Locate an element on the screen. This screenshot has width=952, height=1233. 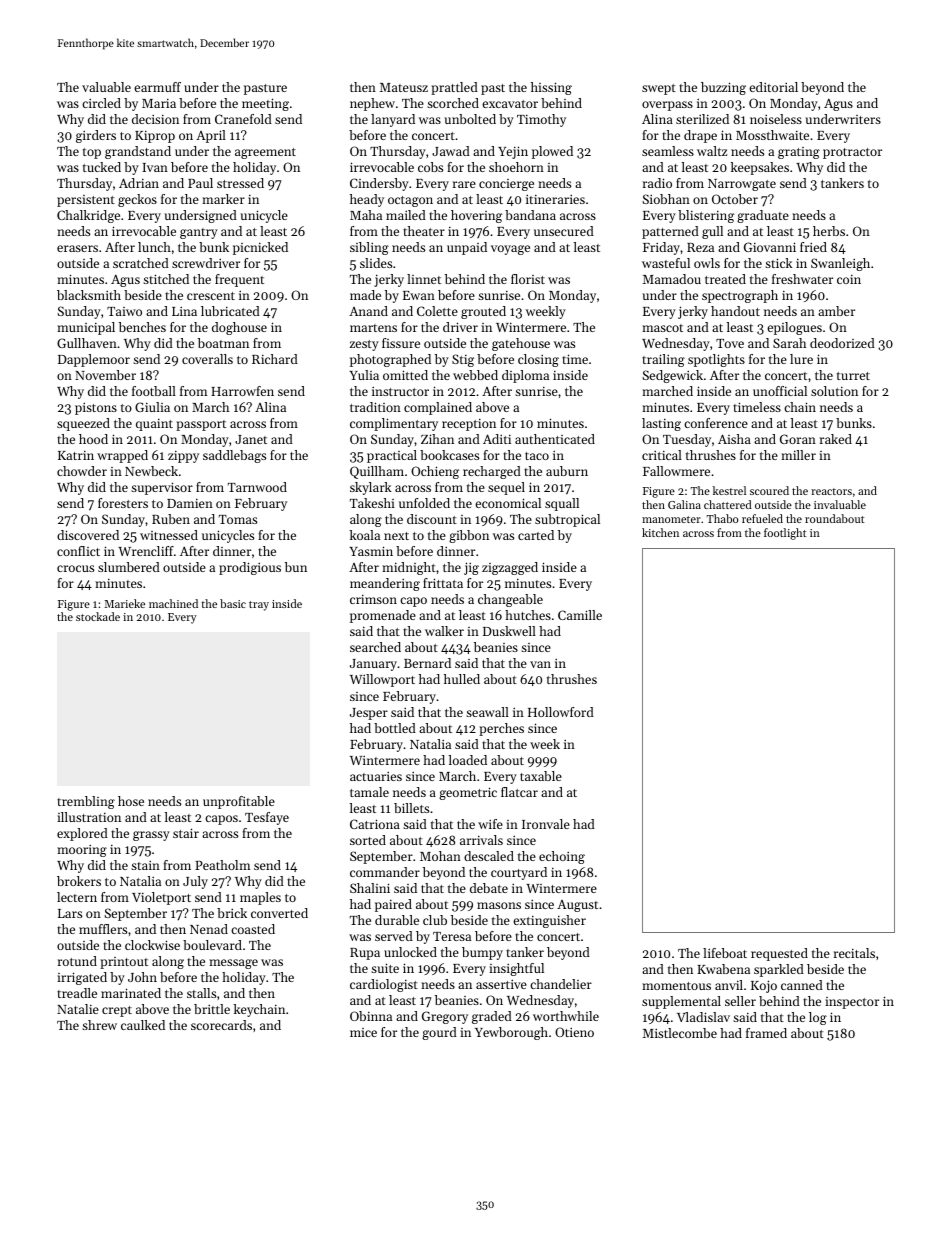
Hollowford is located at coordinates (561, 712).
